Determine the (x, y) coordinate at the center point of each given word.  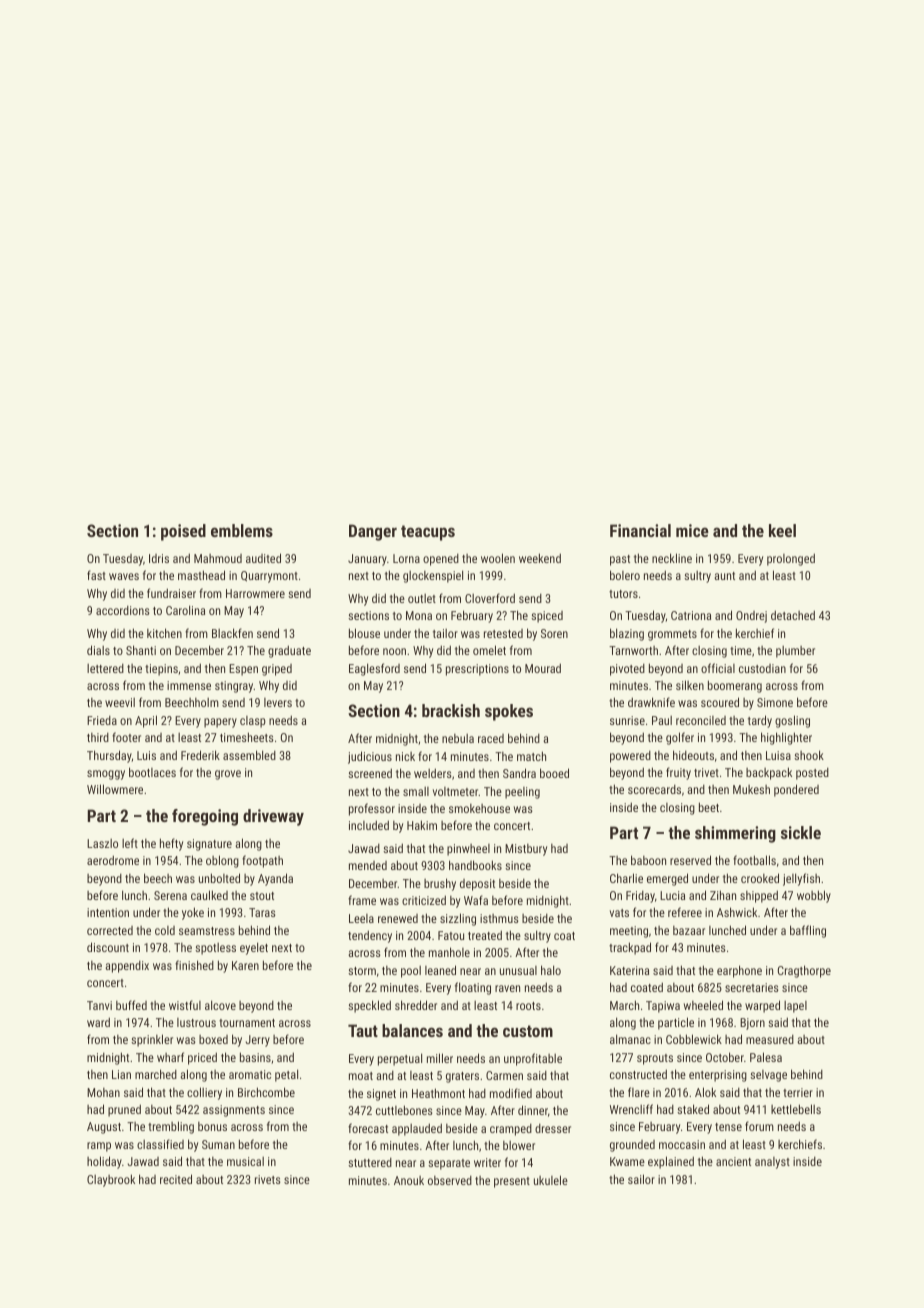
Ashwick (737, 912)
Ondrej (751, 617)
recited (176, 1179)
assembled (249, 755)
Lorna (406, 558)
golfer (680, 738)
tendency (370, 936)
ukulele (551, 1180)
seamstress (207, 931)
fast (96, 575)
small (416, 791)
